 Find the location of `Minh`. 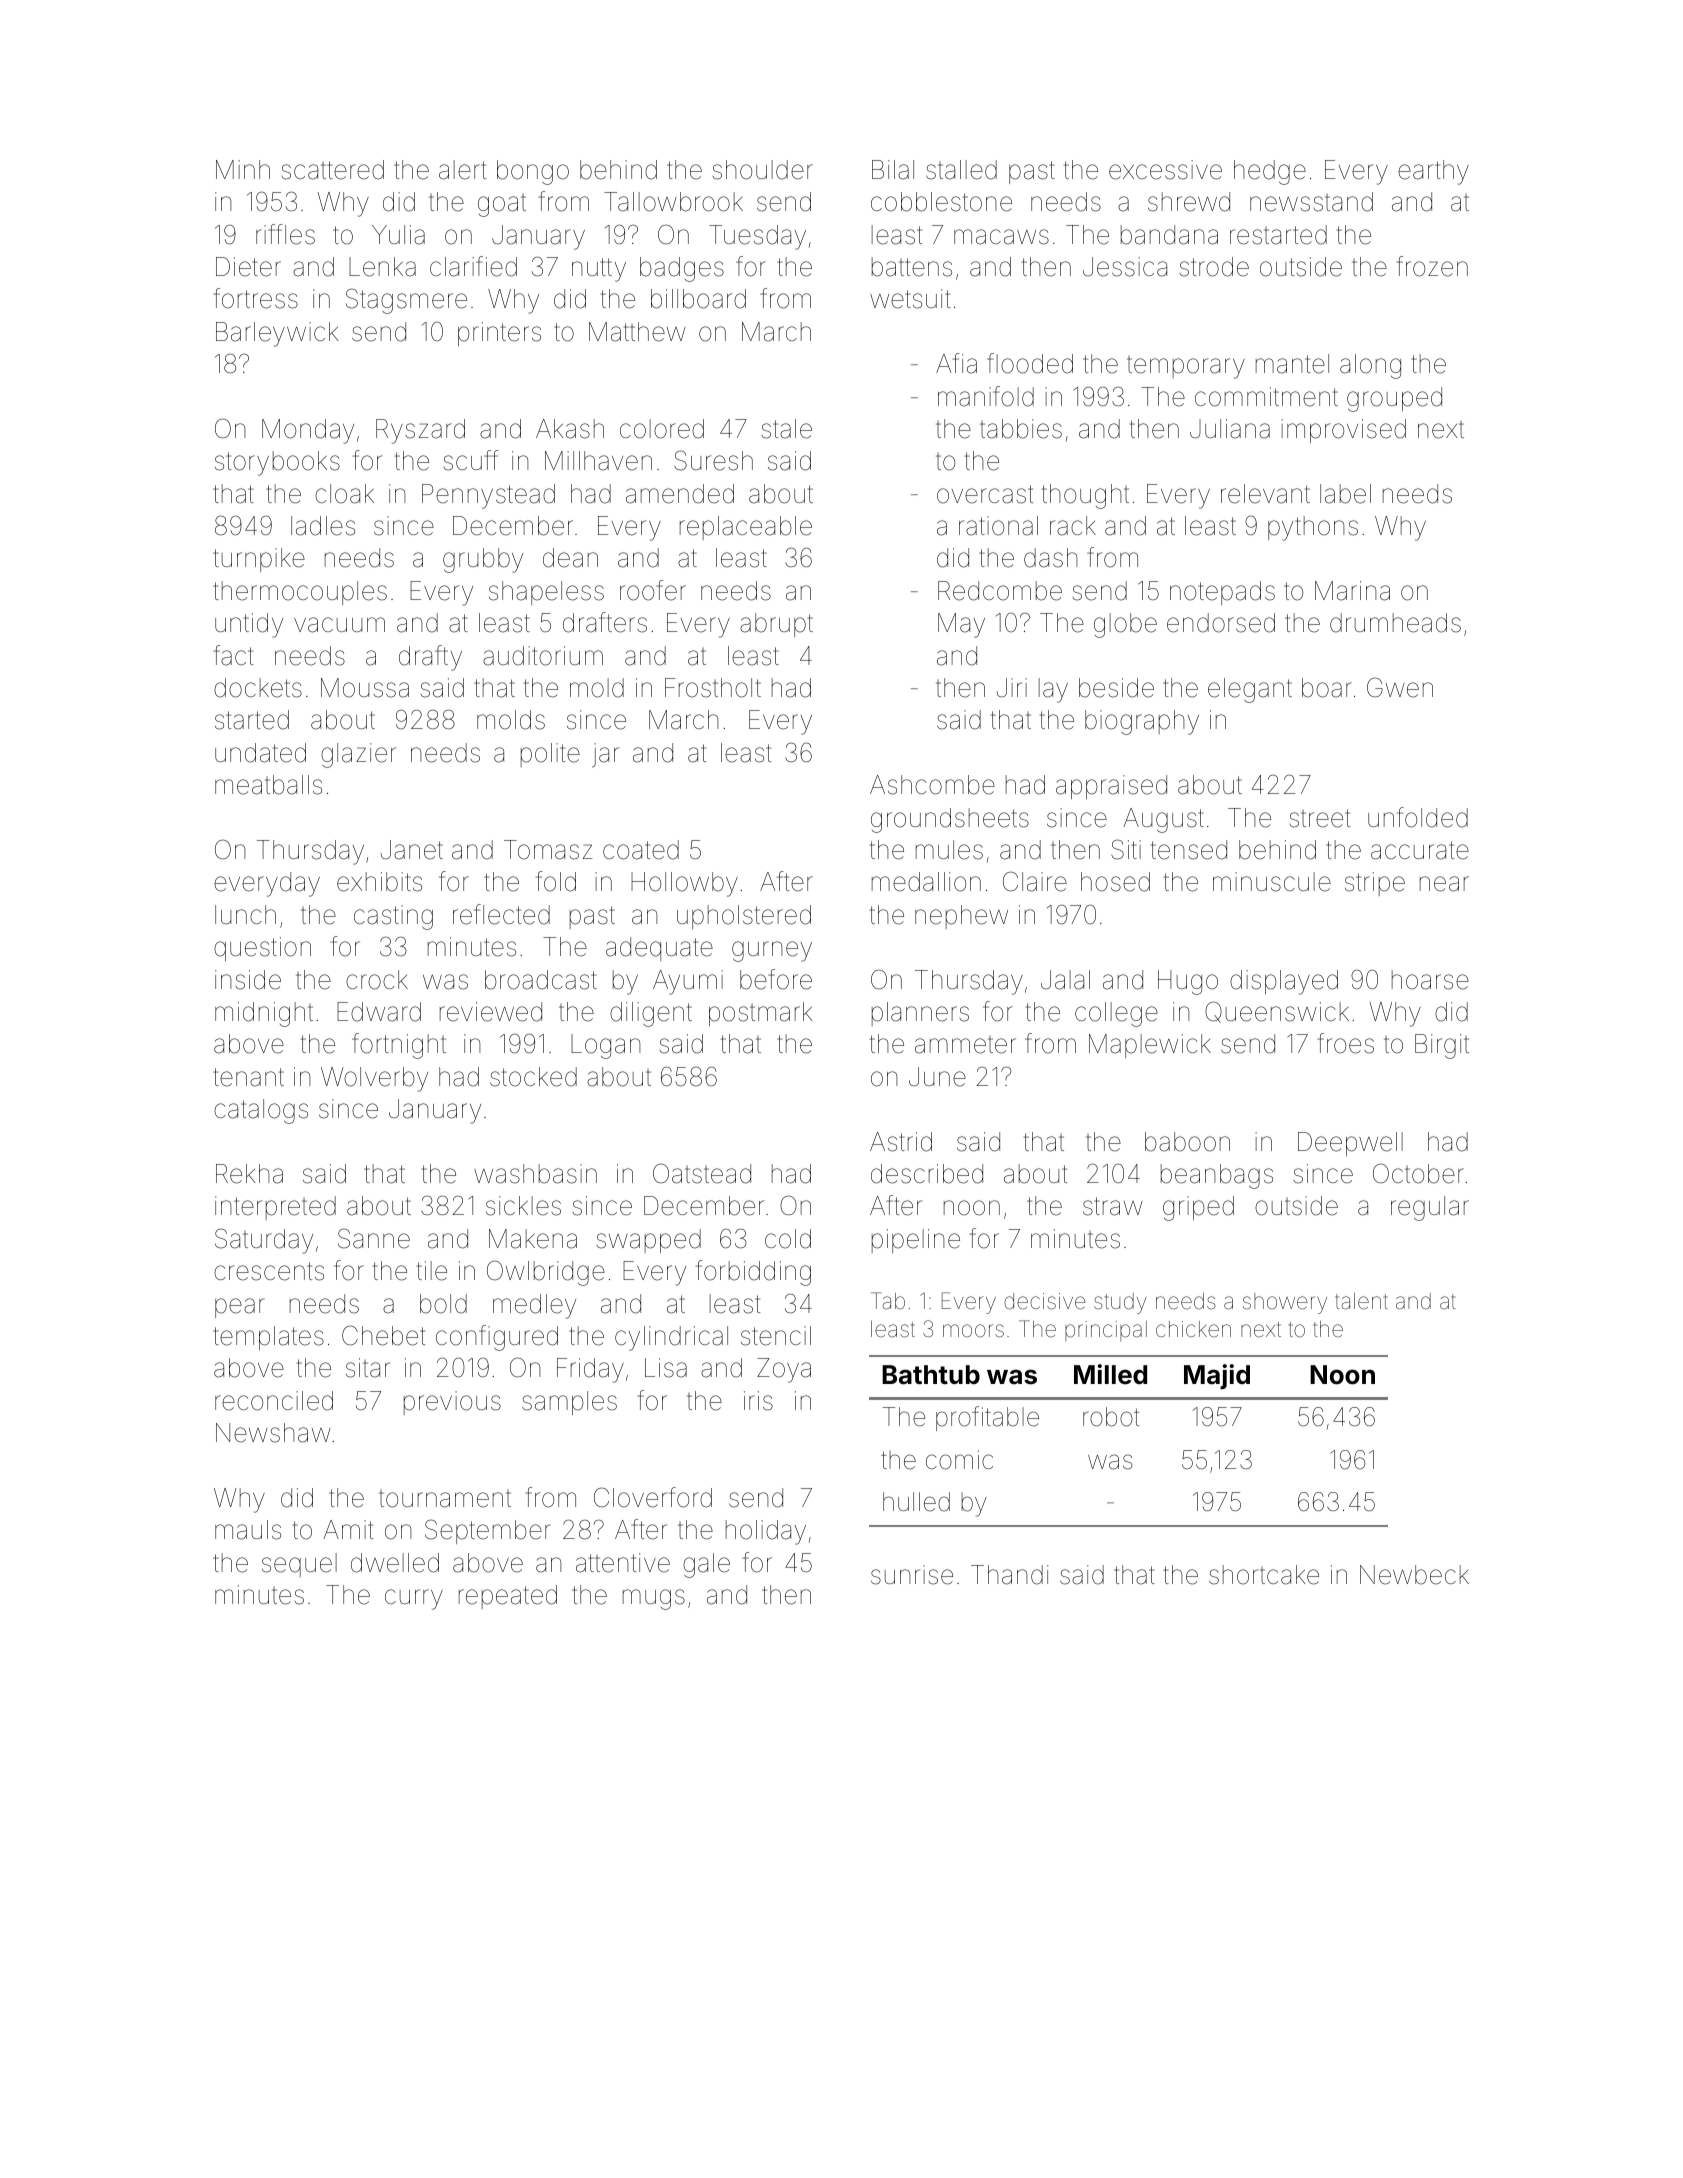

Minh is located at coordinates (243, 169).
